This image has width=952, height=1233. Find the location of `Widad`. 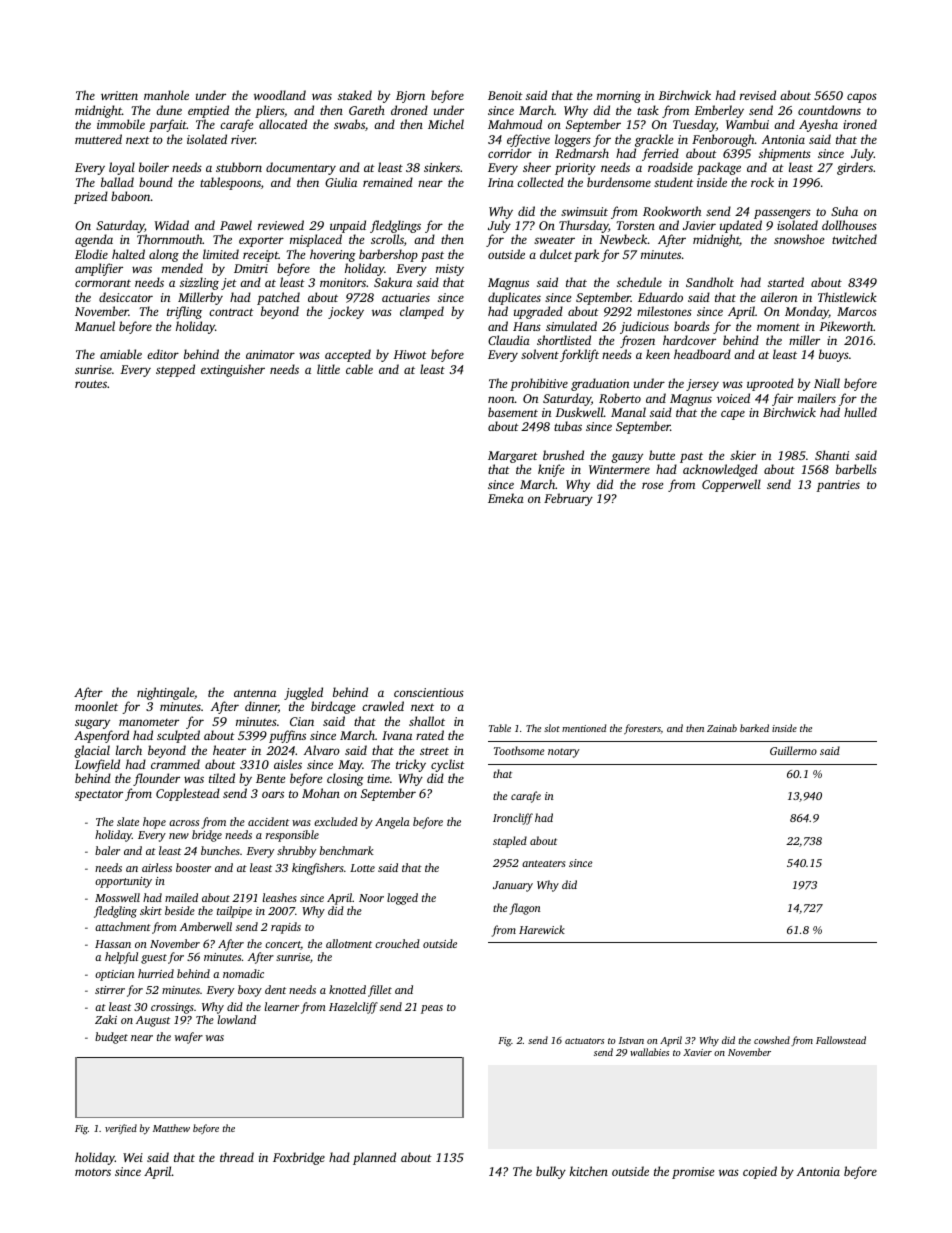

Widad is located at coordinates (172, 225).
